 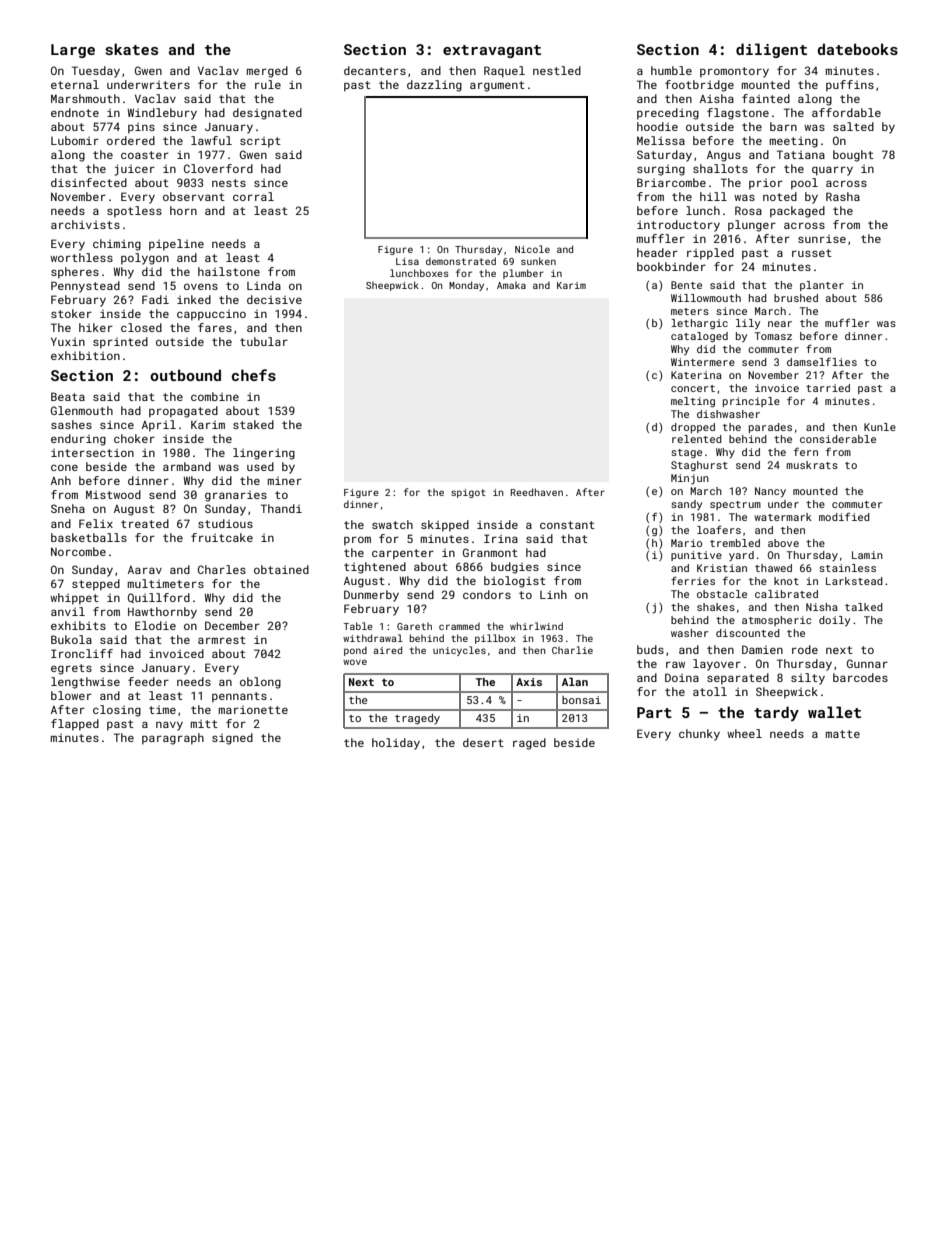 I want to click on doily, so click(x=834, y=621).
